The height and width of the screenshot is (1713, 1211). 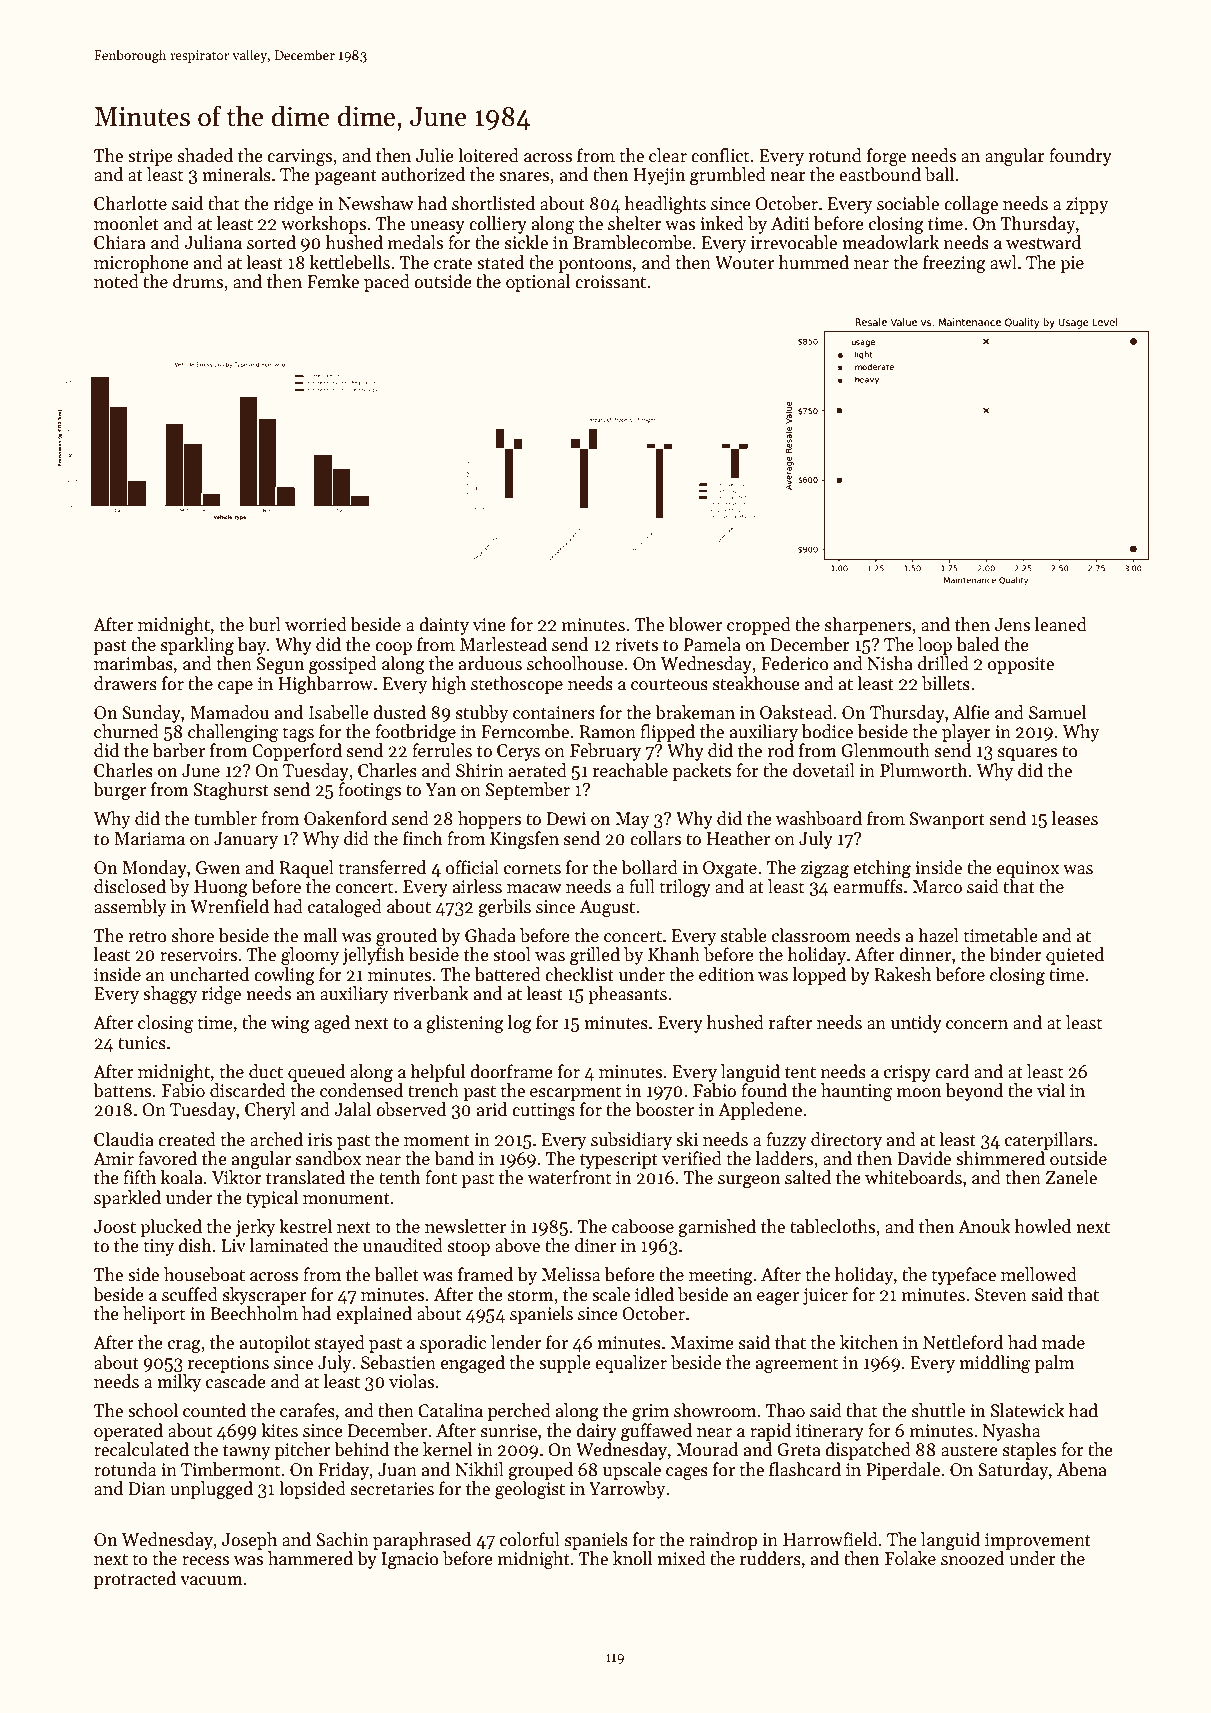 What do you see at coordinates (654, 1294) in the screenshot?
I see `idled` at bounding box center [654, 1294].
